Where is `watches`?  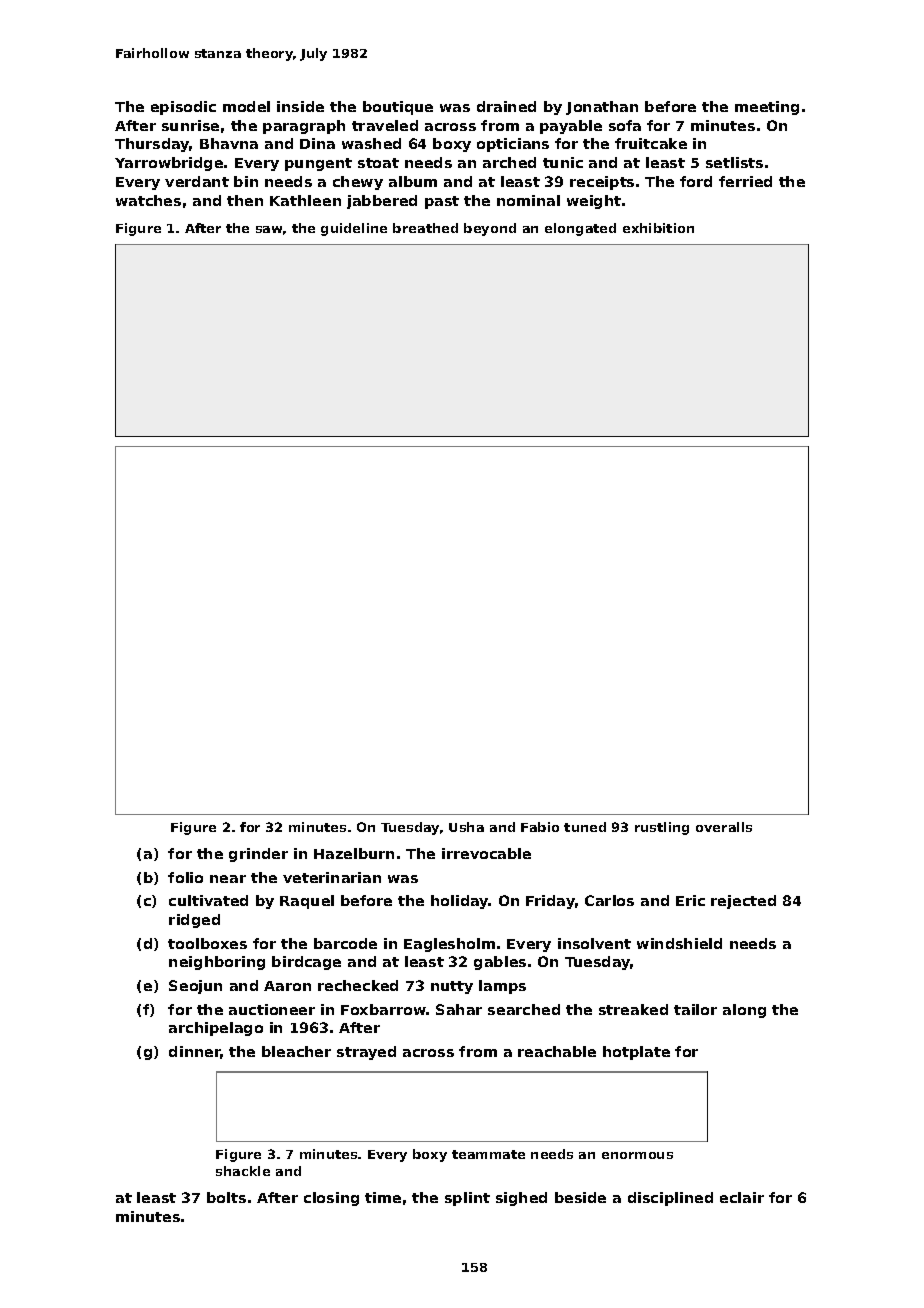 watches is located at coordinates (148, 200).
